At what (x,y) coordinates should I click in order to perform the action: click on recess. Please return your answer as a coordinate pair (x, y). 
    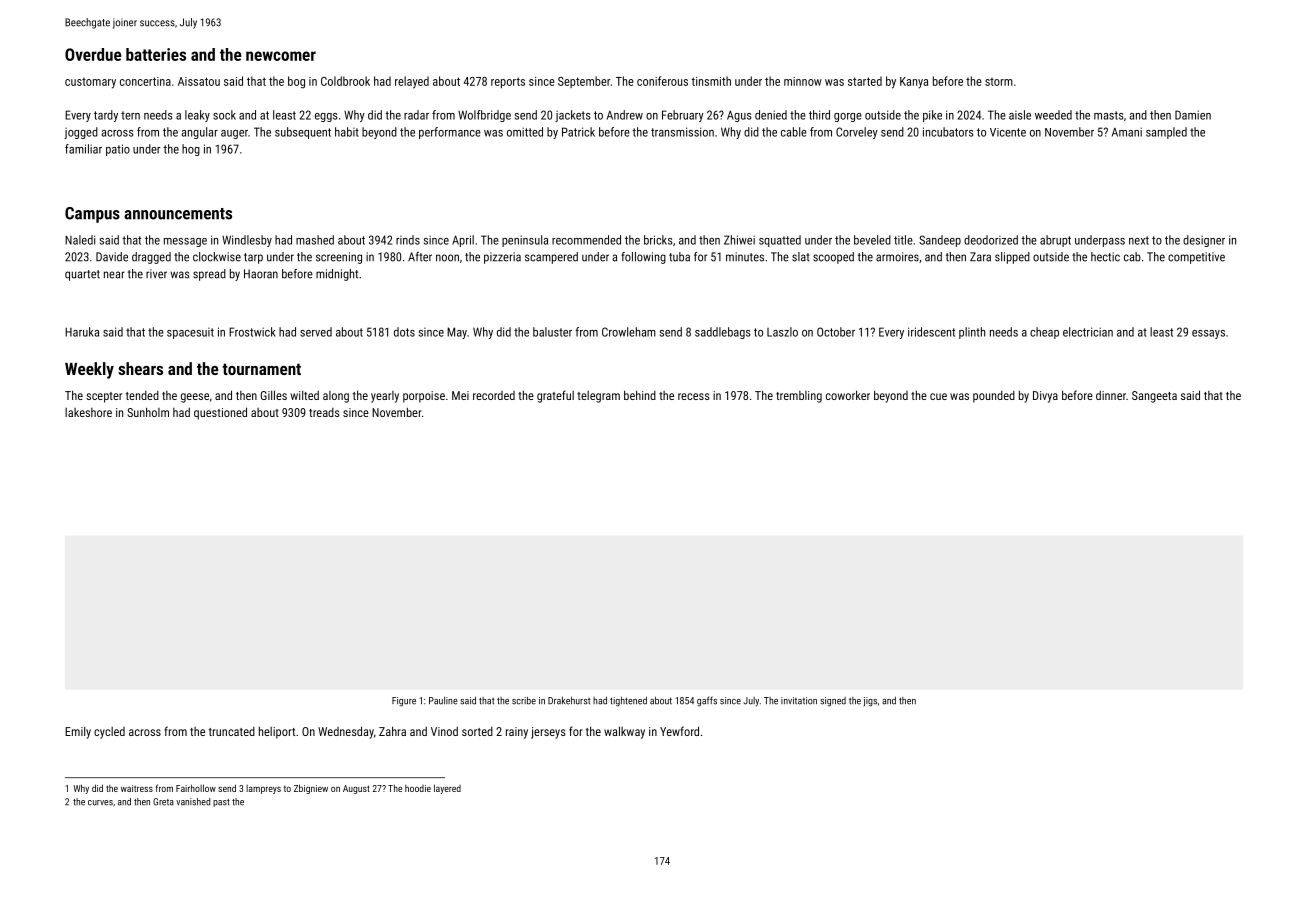
    Looking at the image, I should click on (694, 396).
